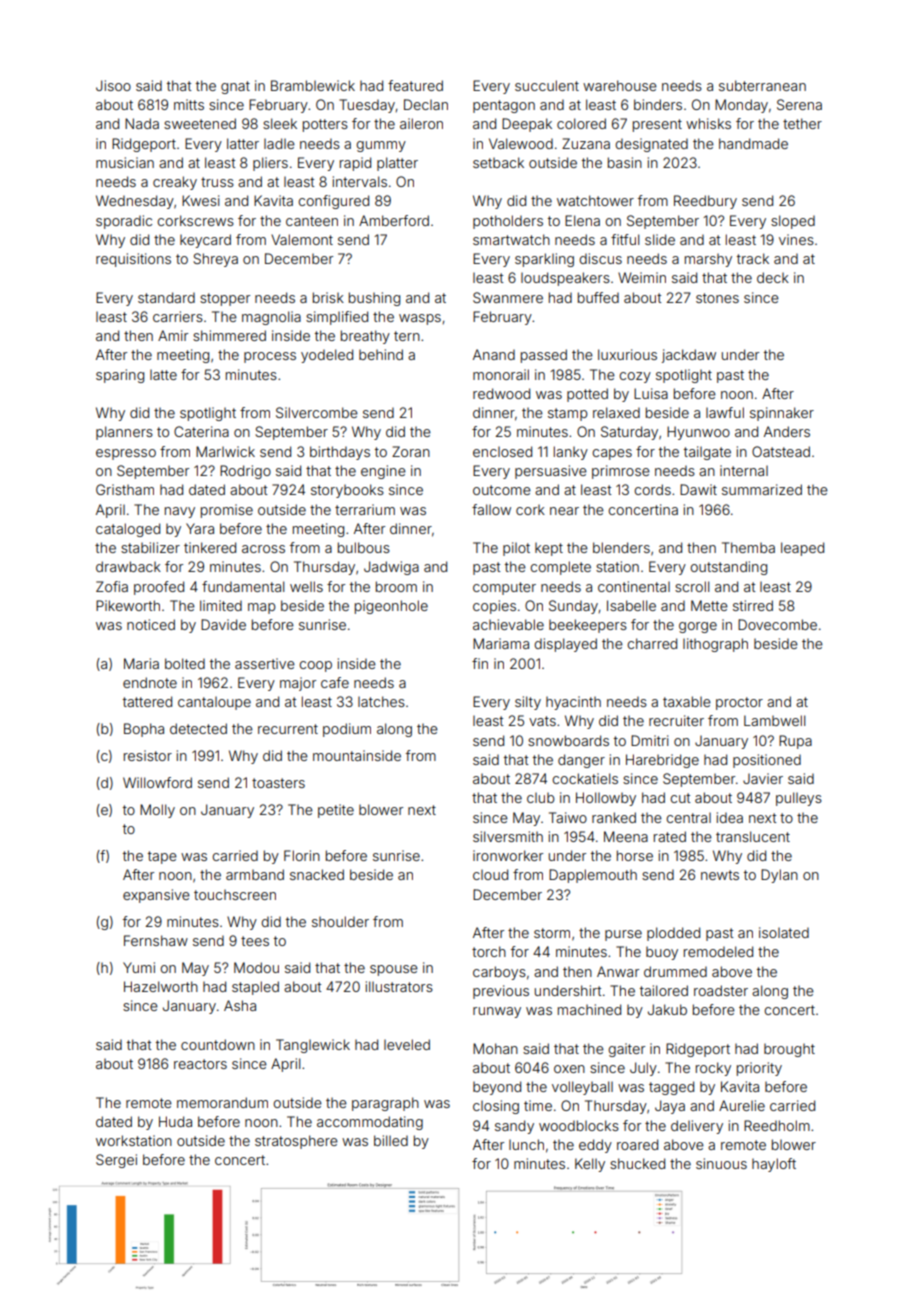  I want to click on spouse, so click(394, 970).
